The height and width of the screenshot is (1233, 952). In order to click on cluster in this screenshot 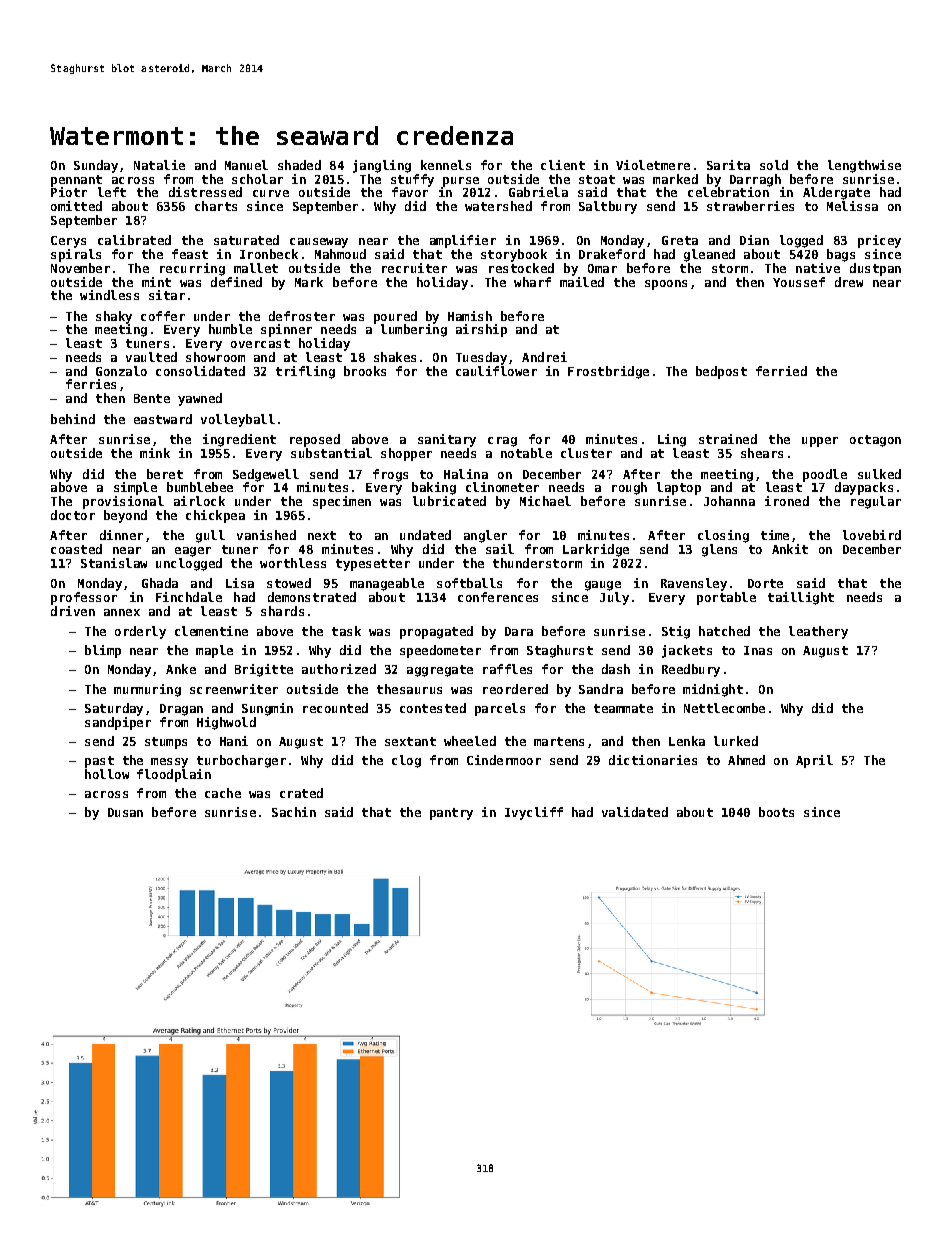, I will do `click(586, 453)`.
